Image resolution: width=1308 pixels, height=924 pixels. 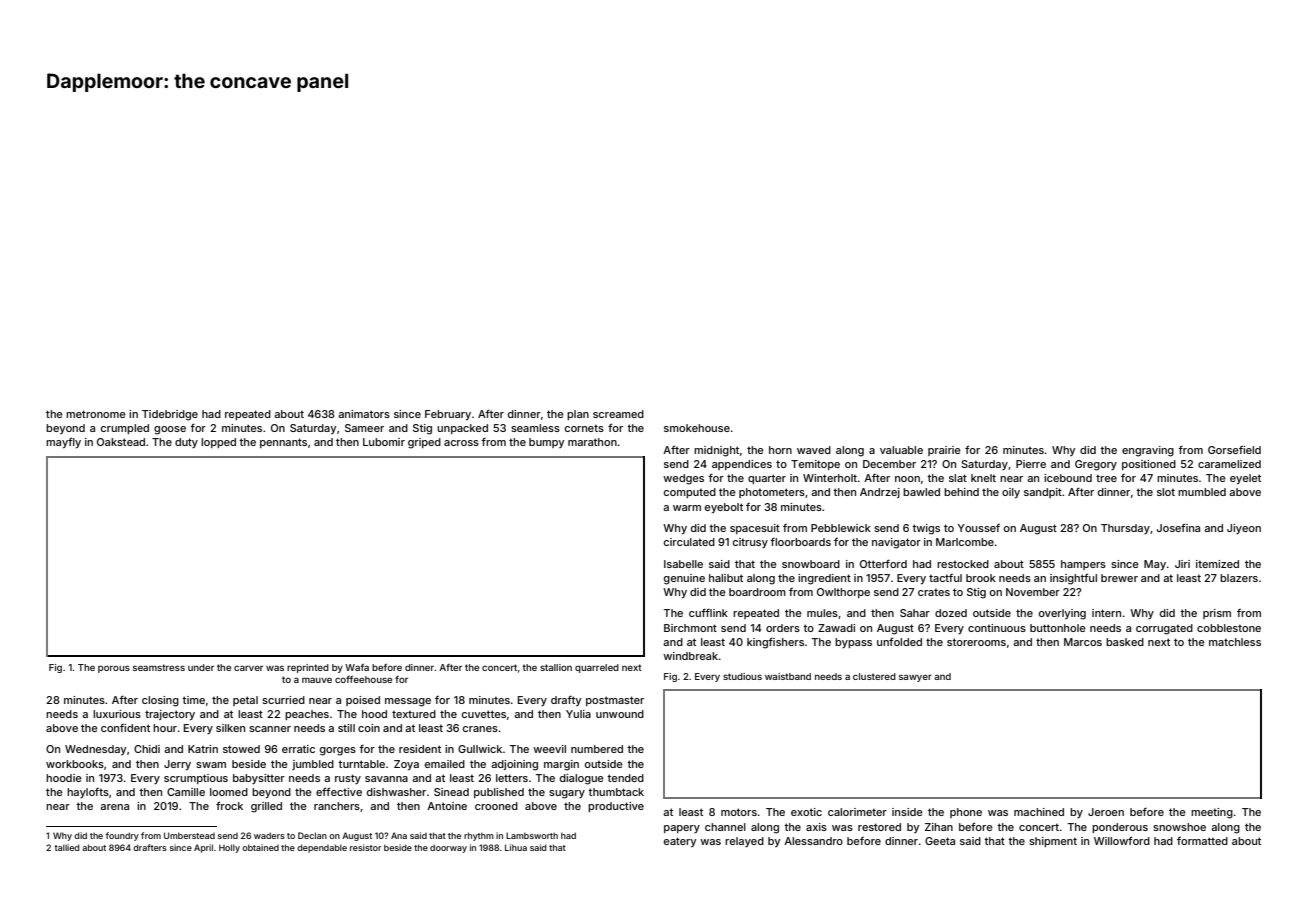 What do you see at coordinates (201, 667) in the image?
I see `under` at bounding box center [201, 667].
